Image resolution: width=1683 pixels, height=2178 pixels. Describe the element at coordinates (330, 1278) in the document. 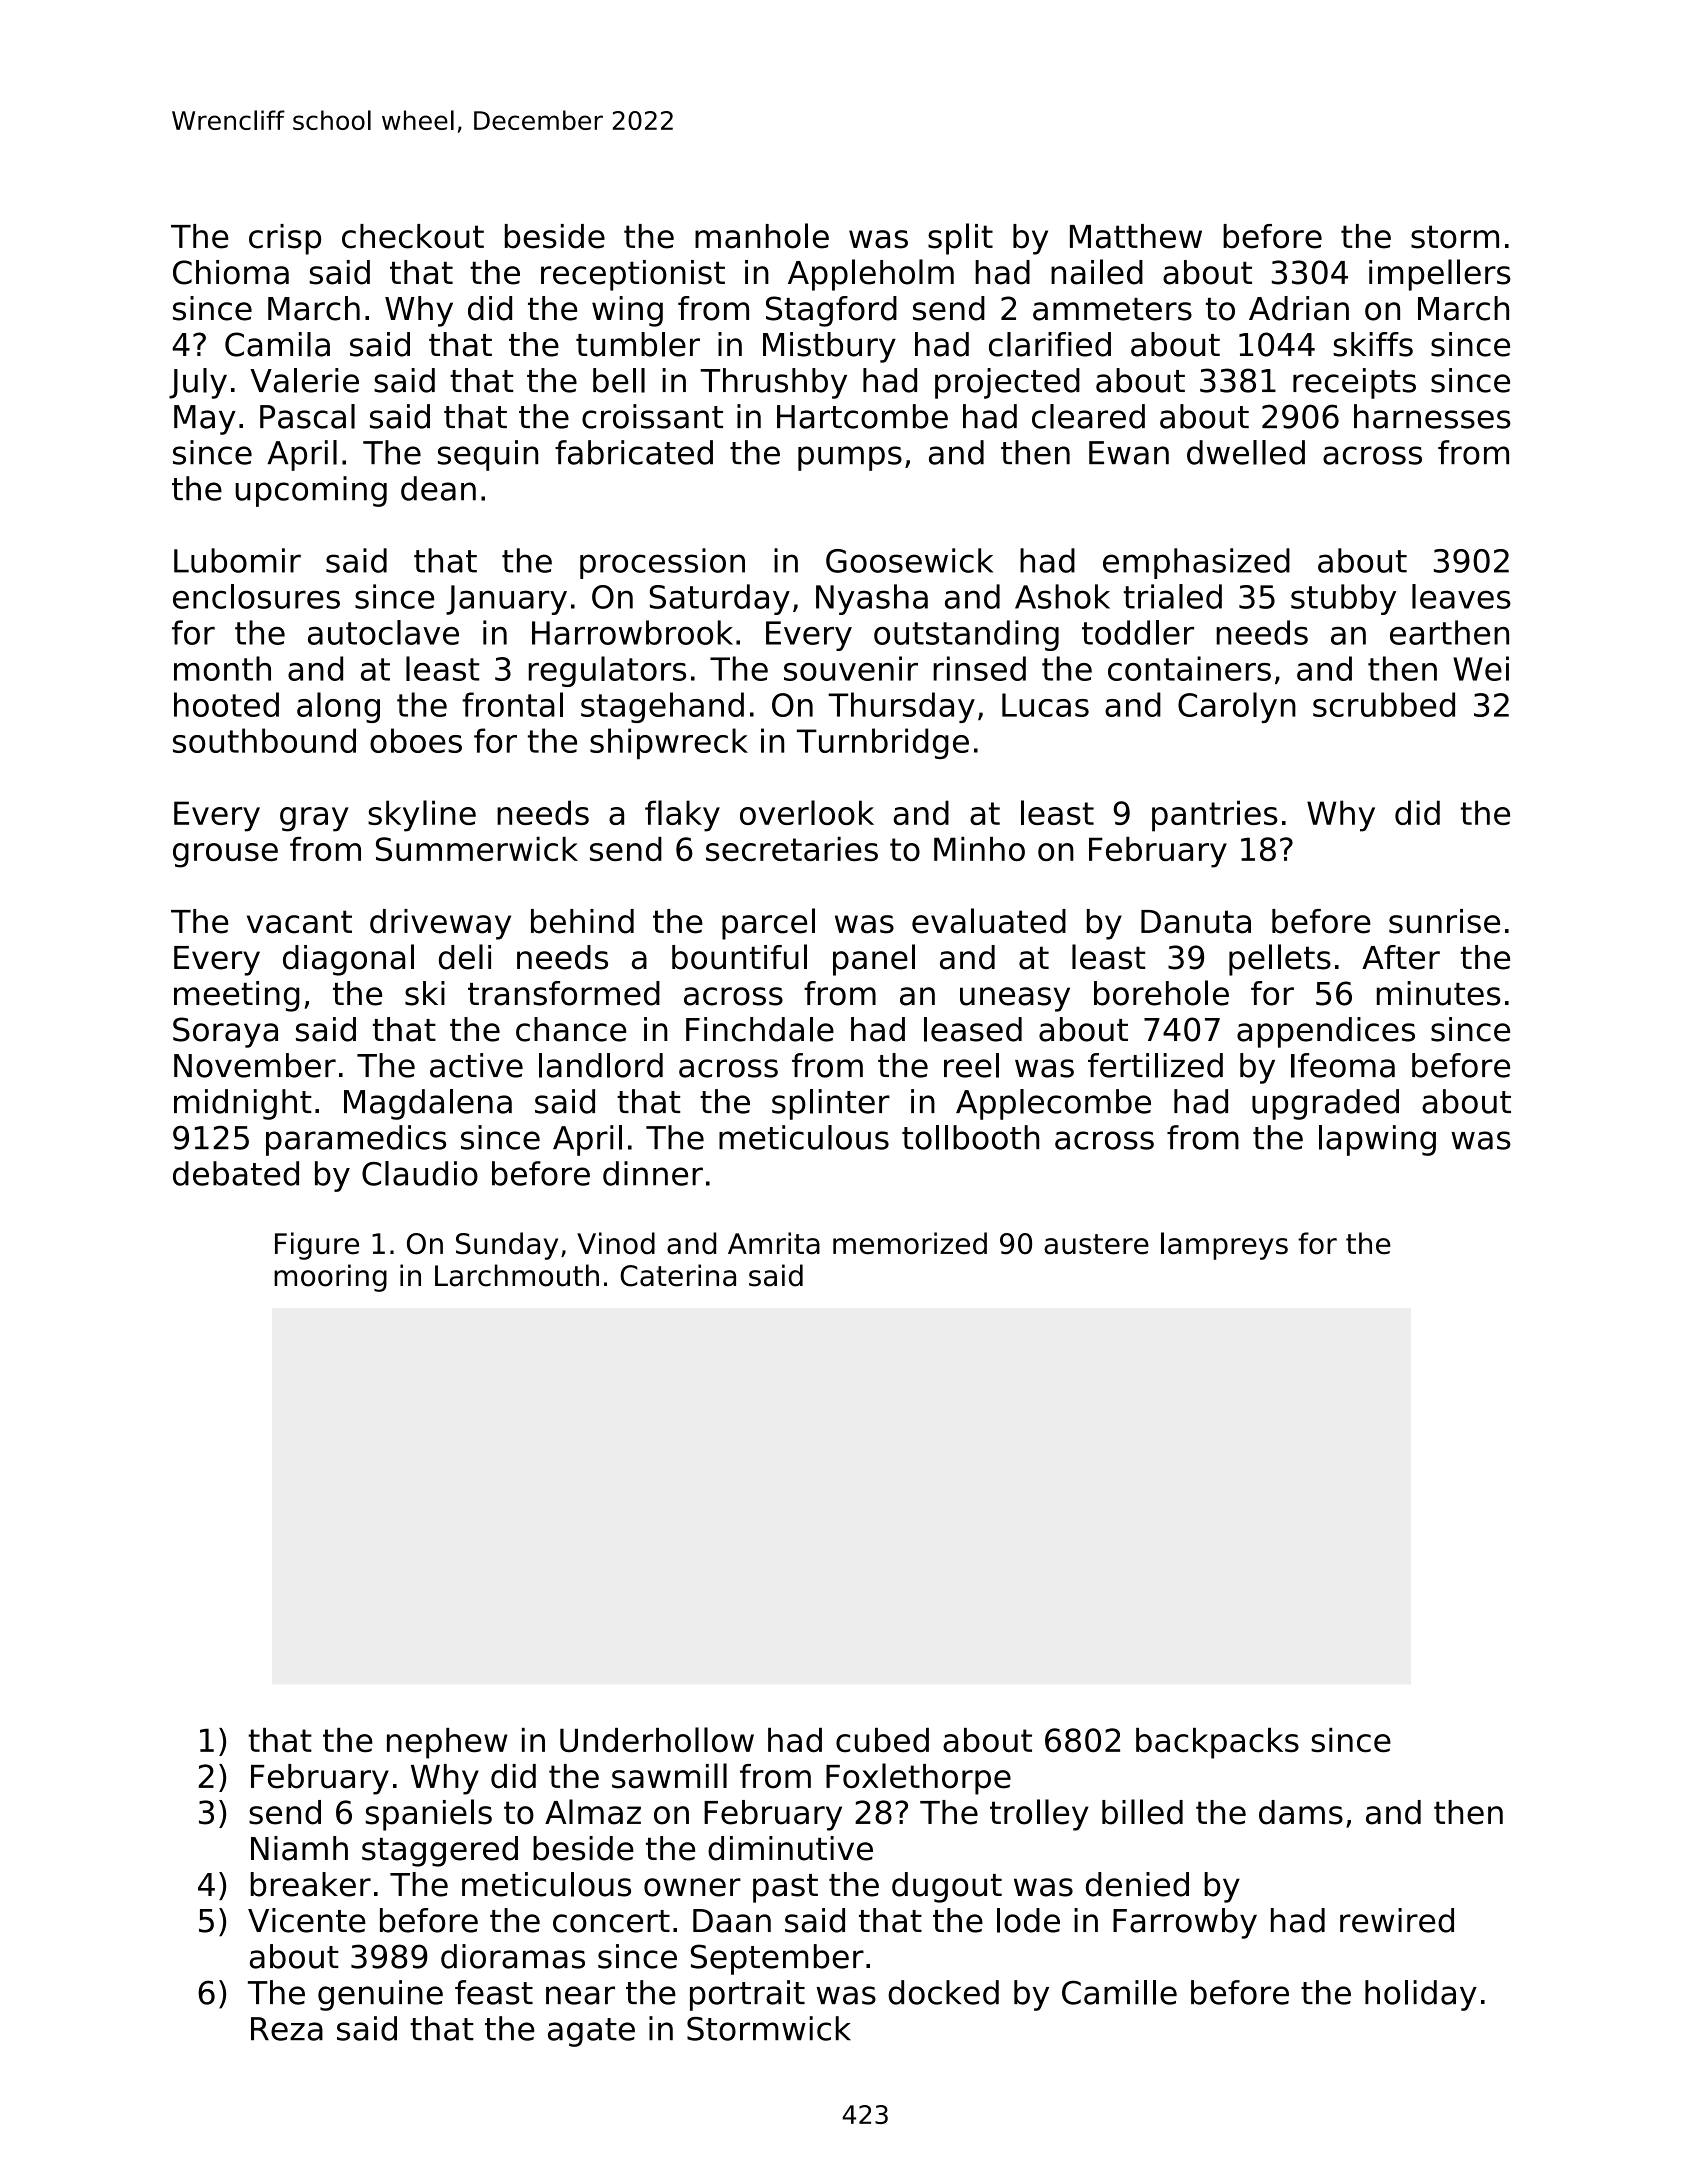

I see `mooring` at that location.
